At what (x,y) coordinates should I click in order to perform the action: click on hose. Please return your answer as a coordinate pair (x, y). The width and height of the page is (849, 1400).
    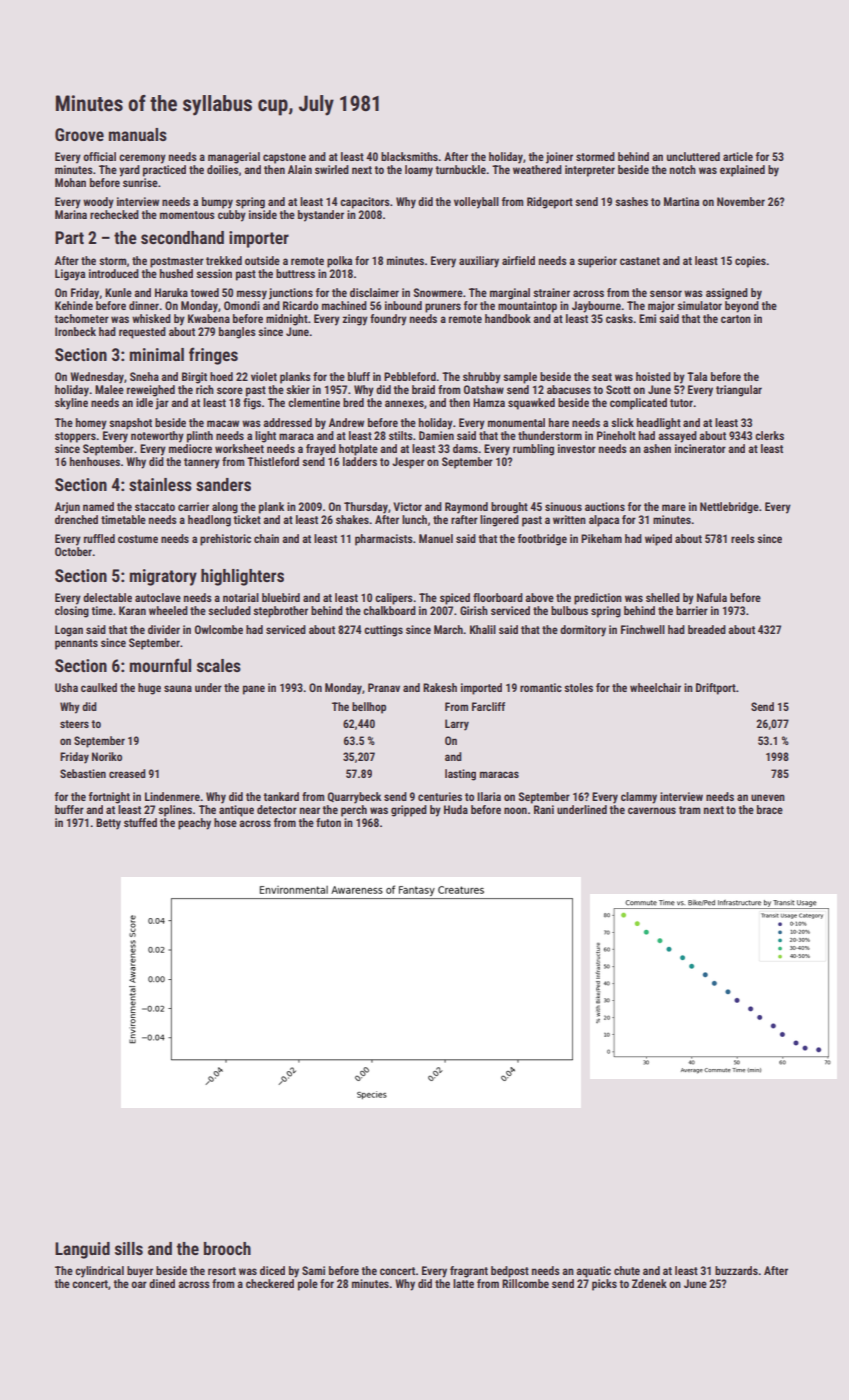
    Looking at the image, I should click on (225, 822).
